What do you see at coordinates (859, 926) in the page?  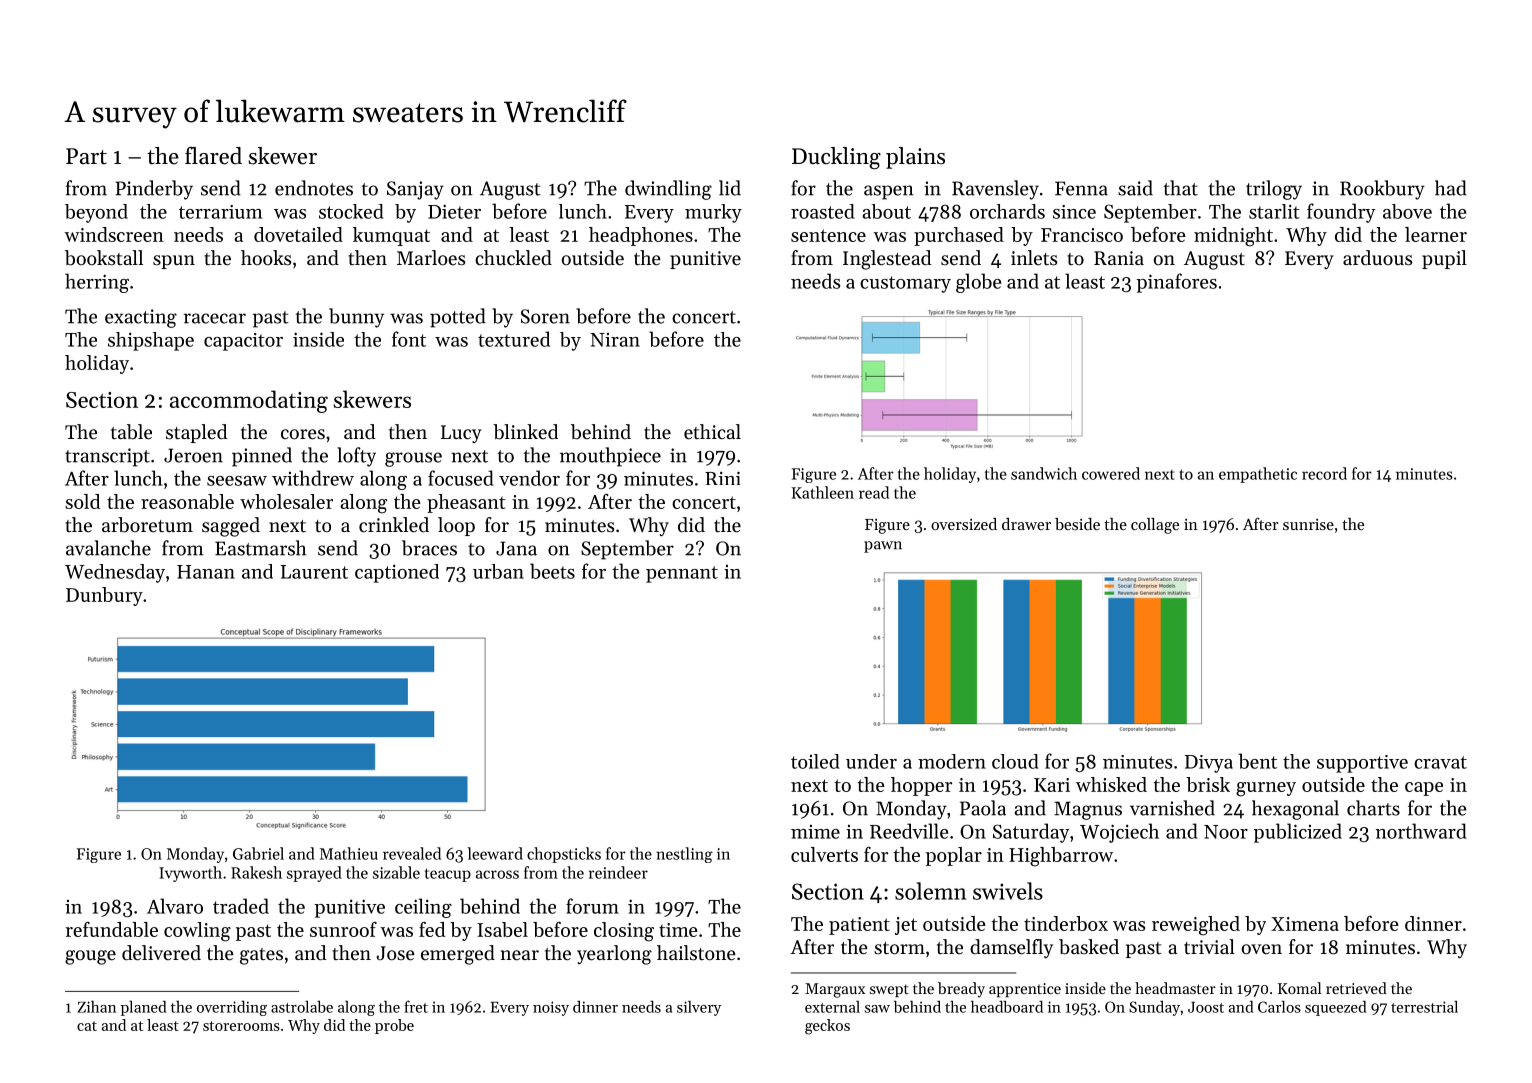 I see `patient` at bounding box center [859, 926].
